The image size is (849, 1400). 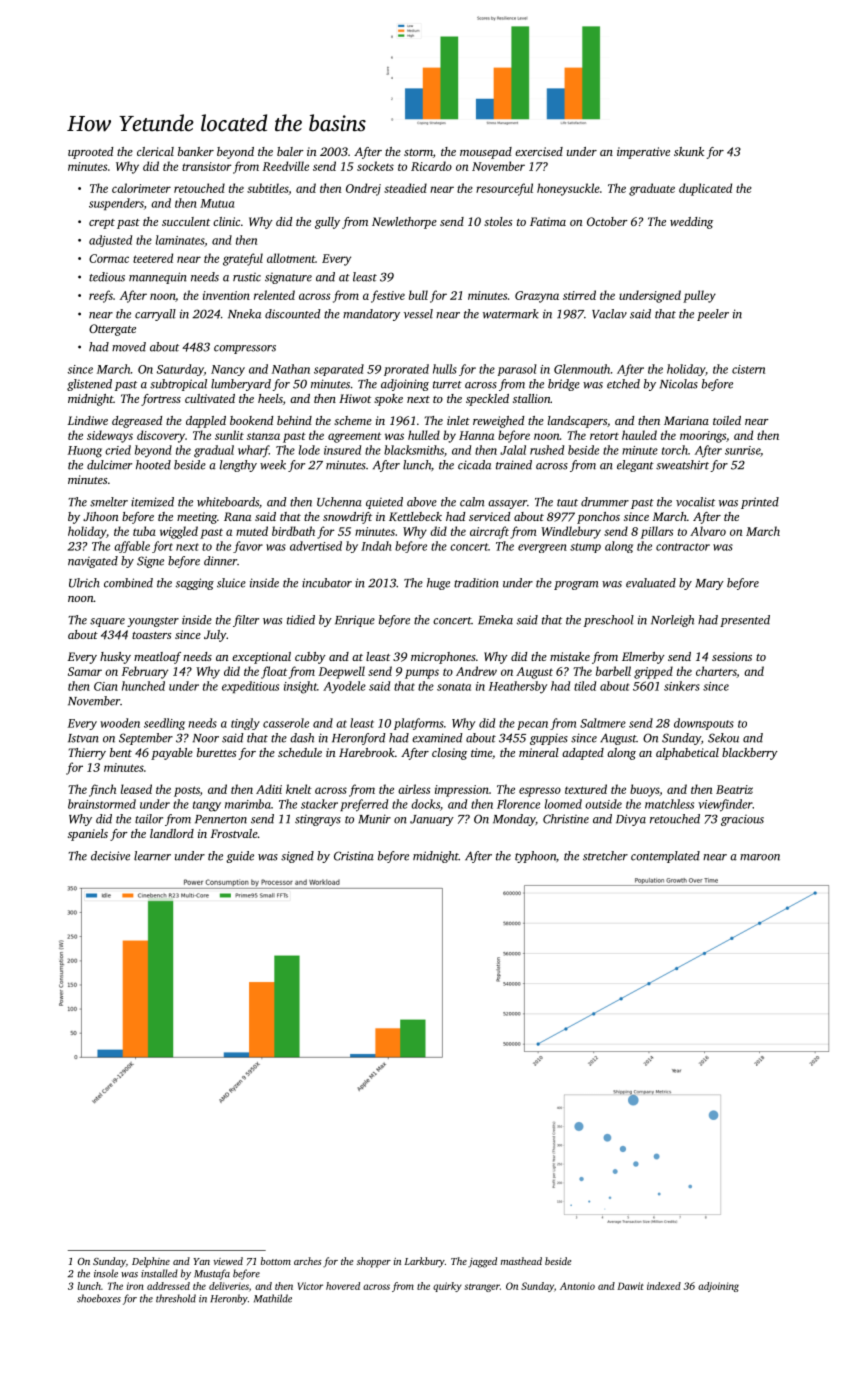 I want to click on retort, so click(x=604, y=436).
